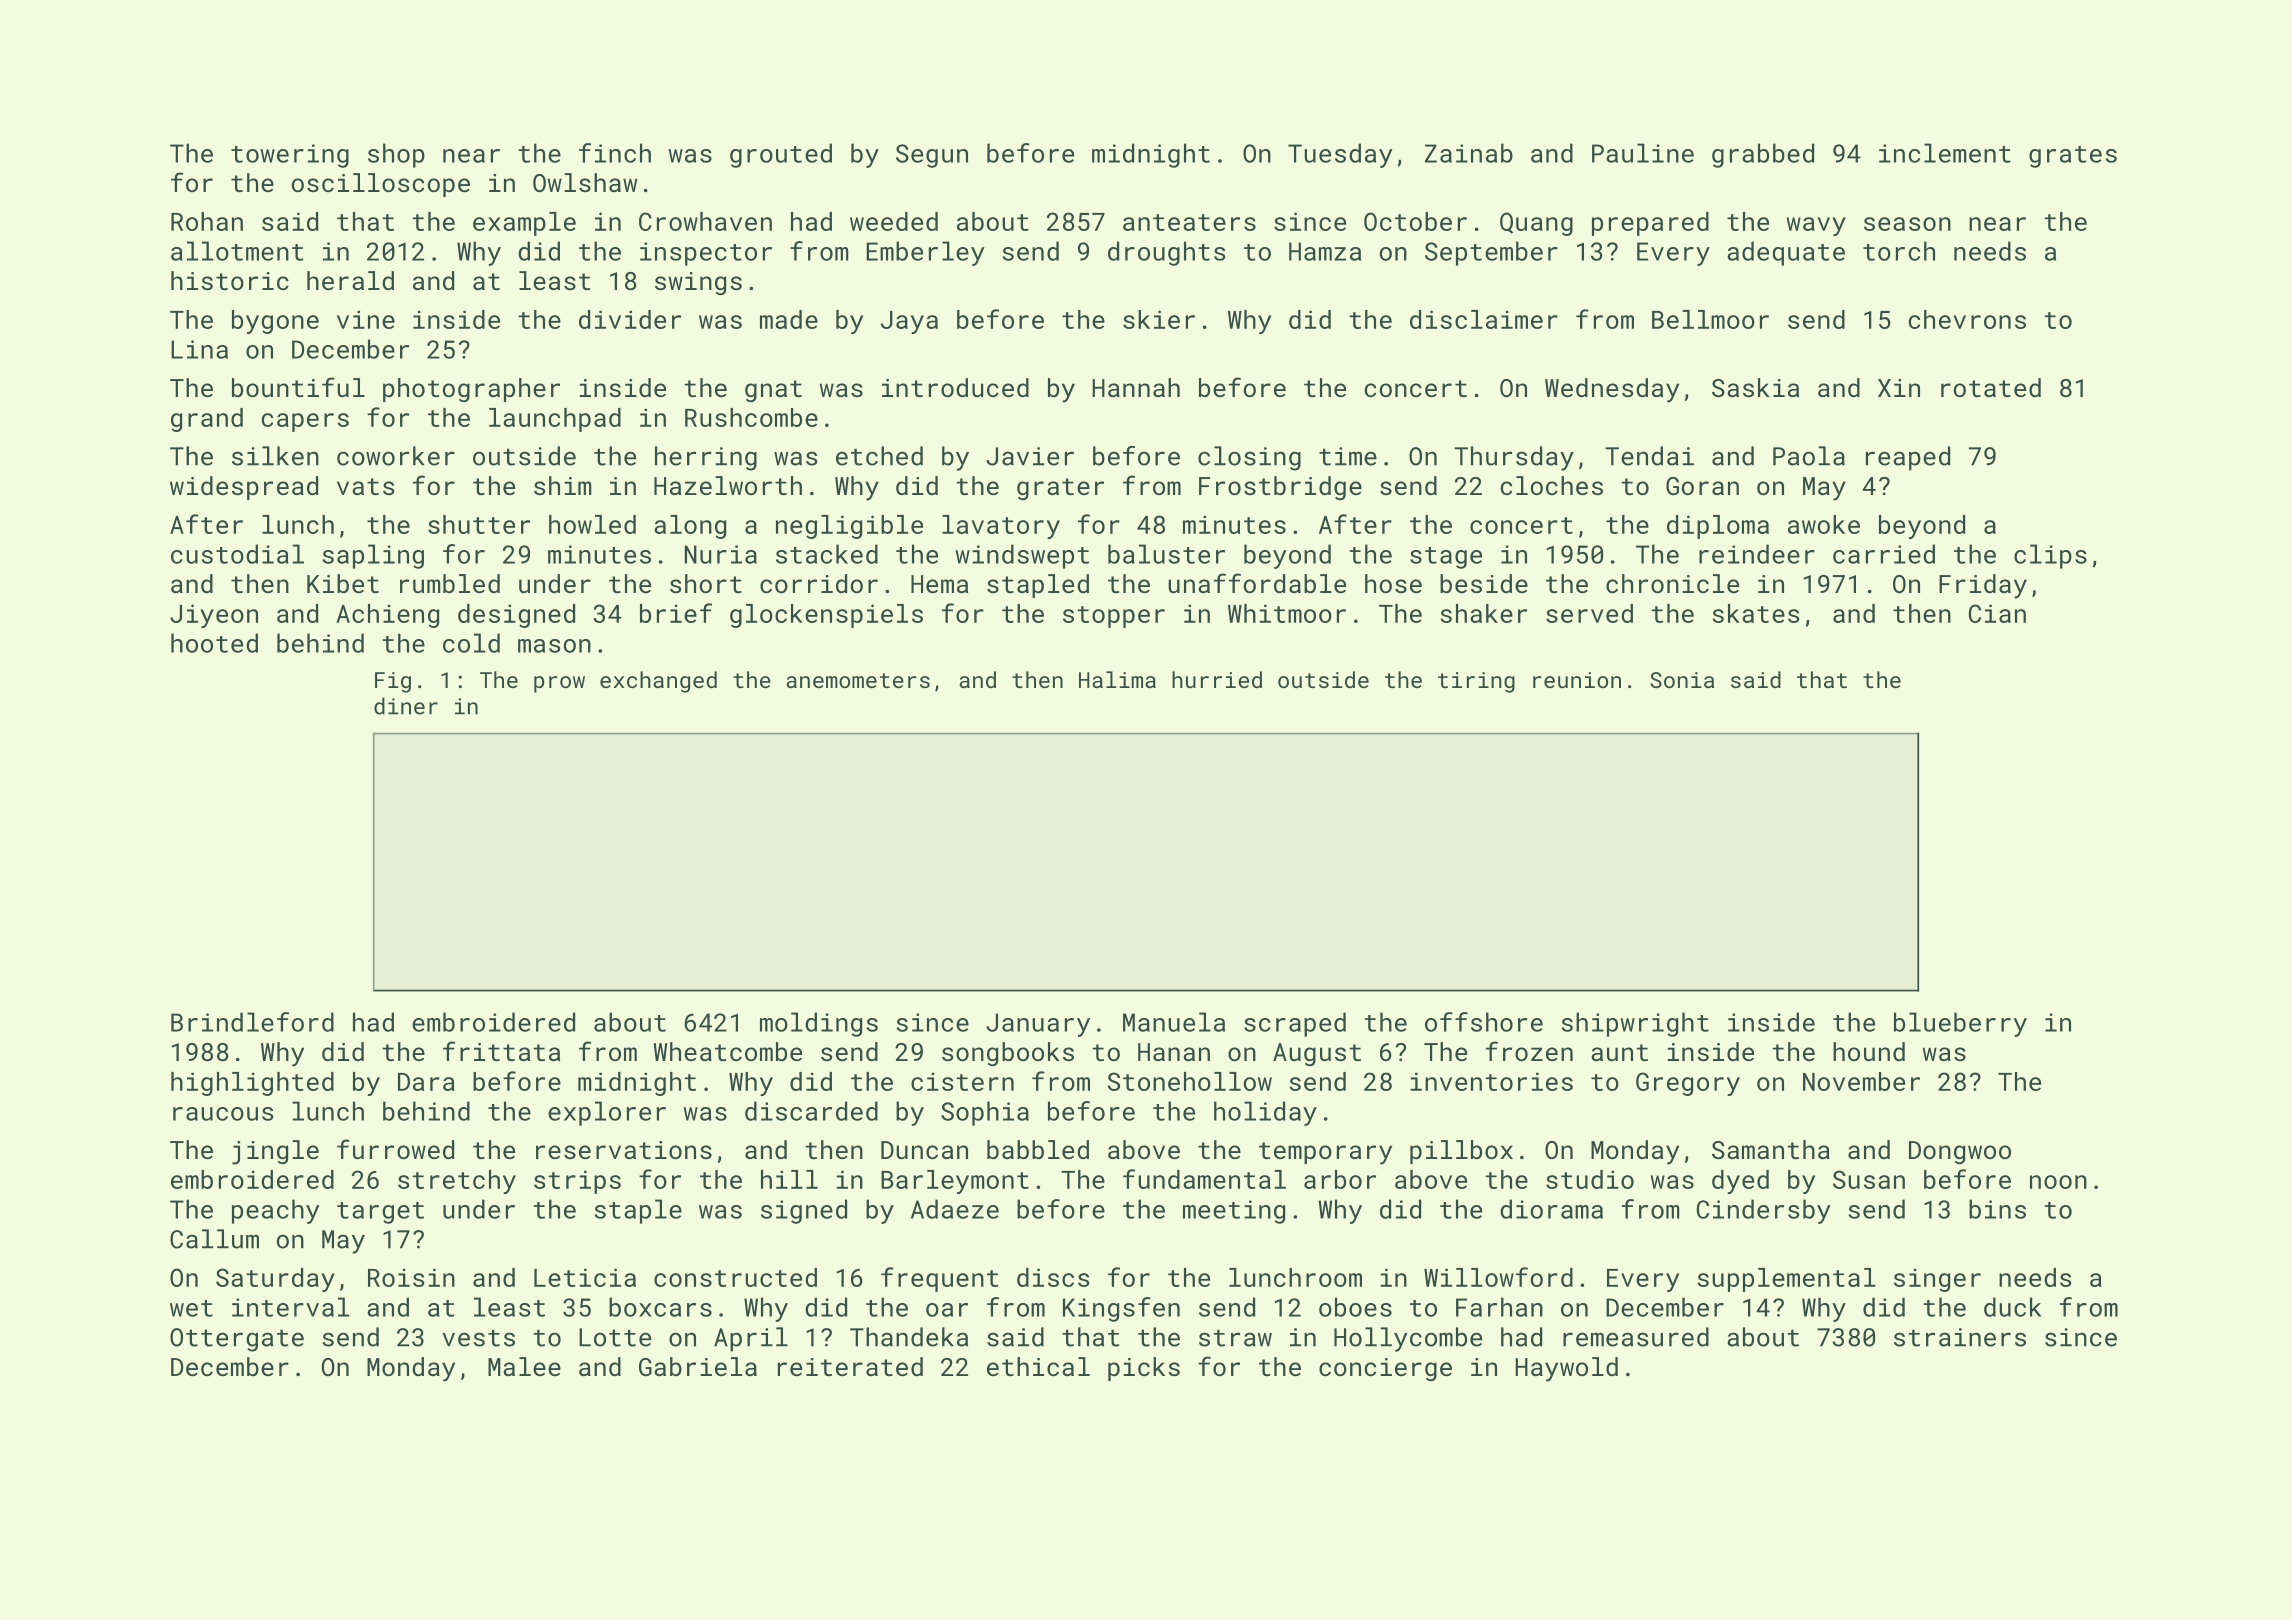 The image size is (2292, 1620). Describe the element at coordinates (366, 319) in the screenshot. I see `vine` at that location.
